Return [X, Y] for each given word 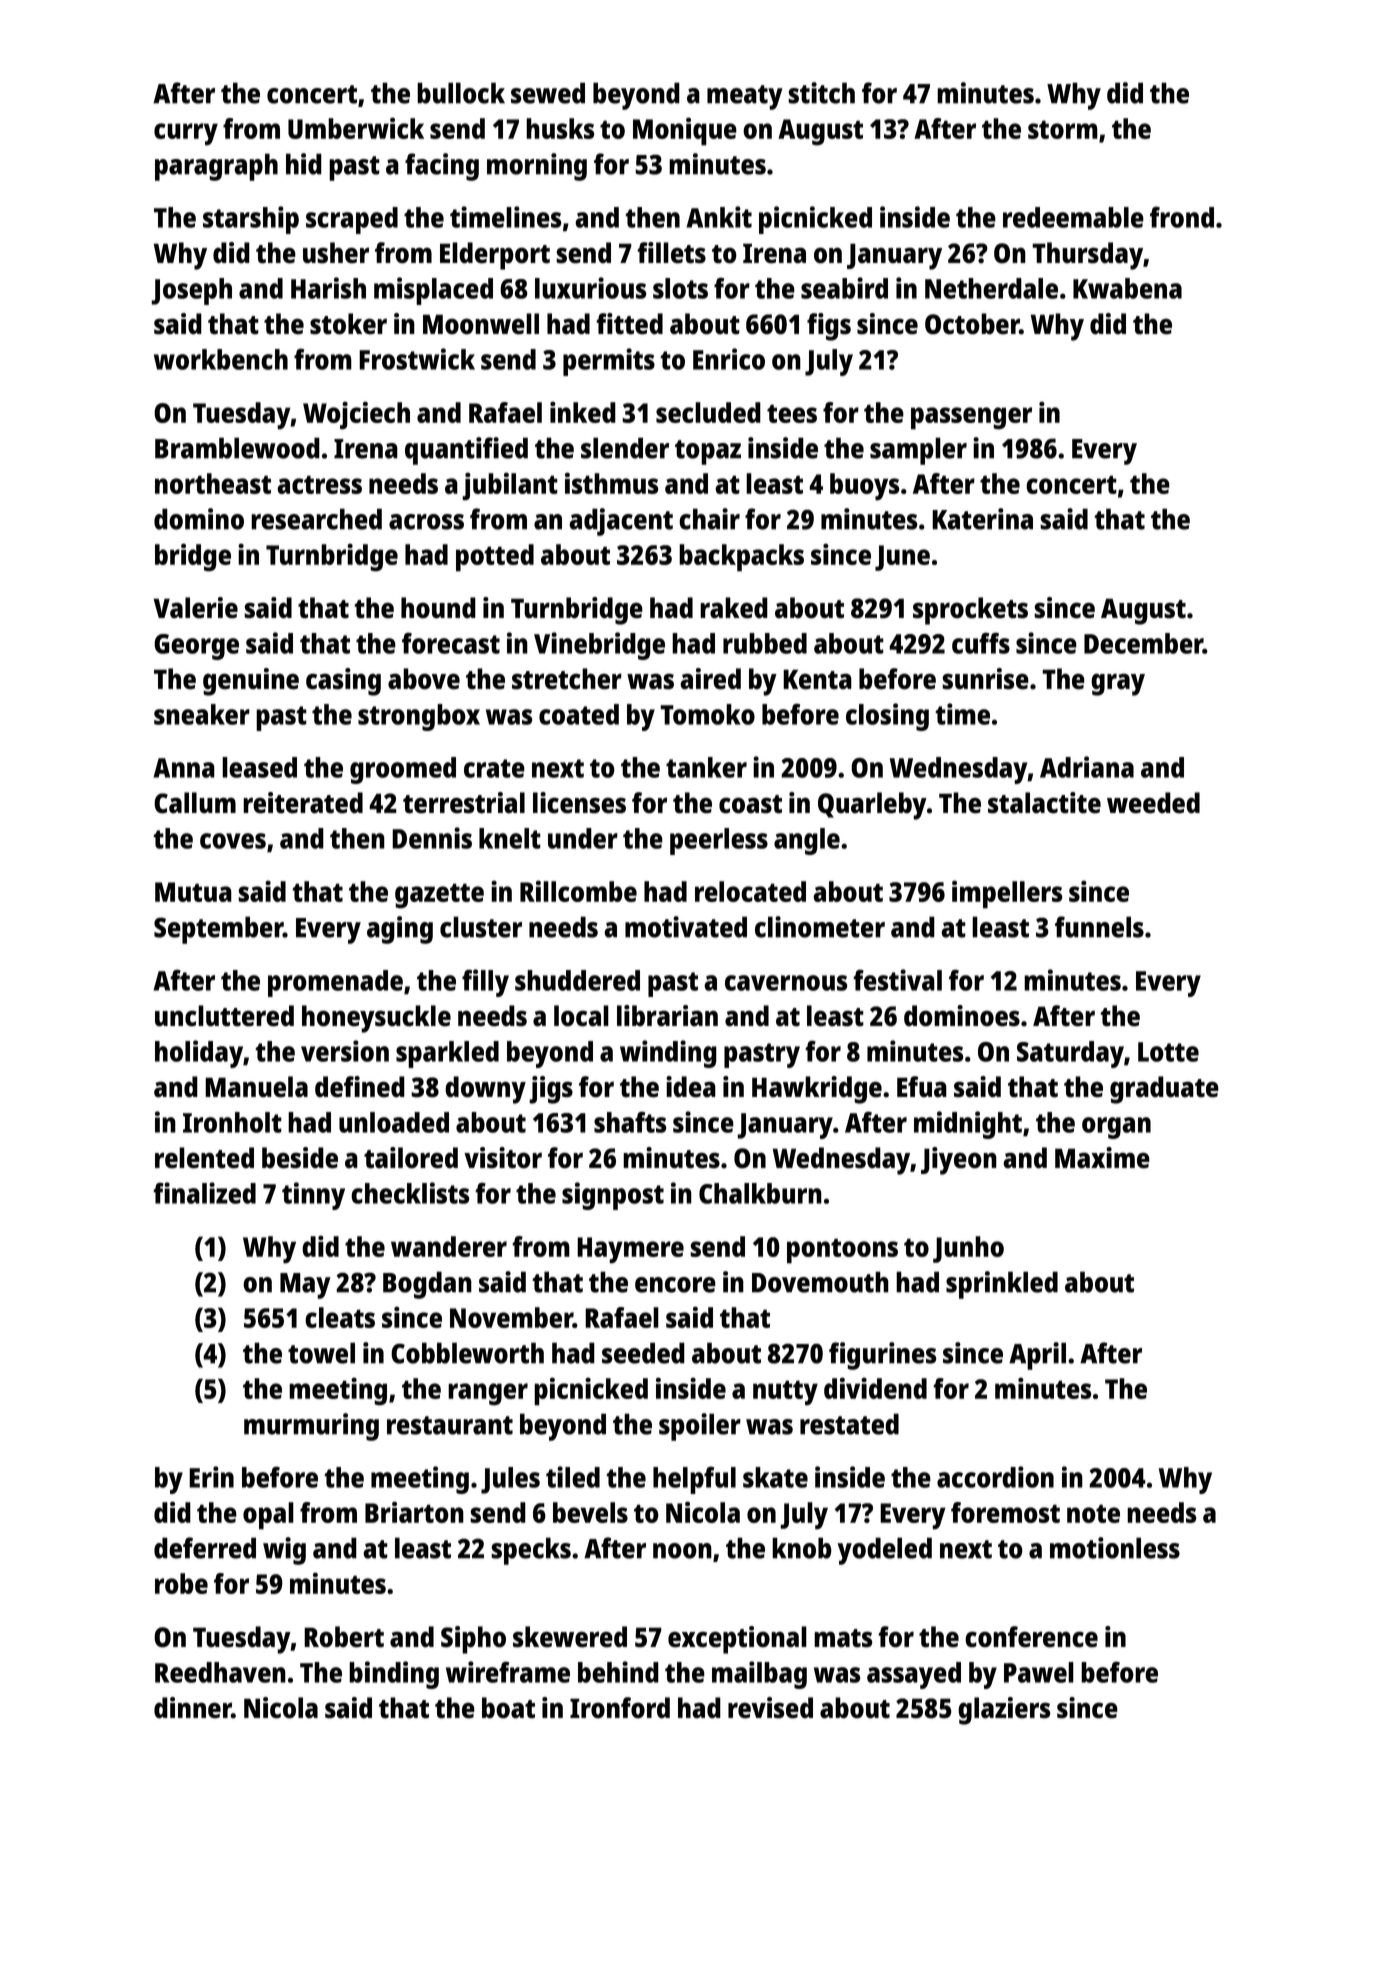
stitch [821, 93]
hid [304, 164]
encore [675, 1285]
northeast [213, 483]
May [305, 1286]
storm [1063, 129]
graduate [1164, 1090]
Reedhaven [220, 1672]
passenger [971, 418]
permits [609, 362]
